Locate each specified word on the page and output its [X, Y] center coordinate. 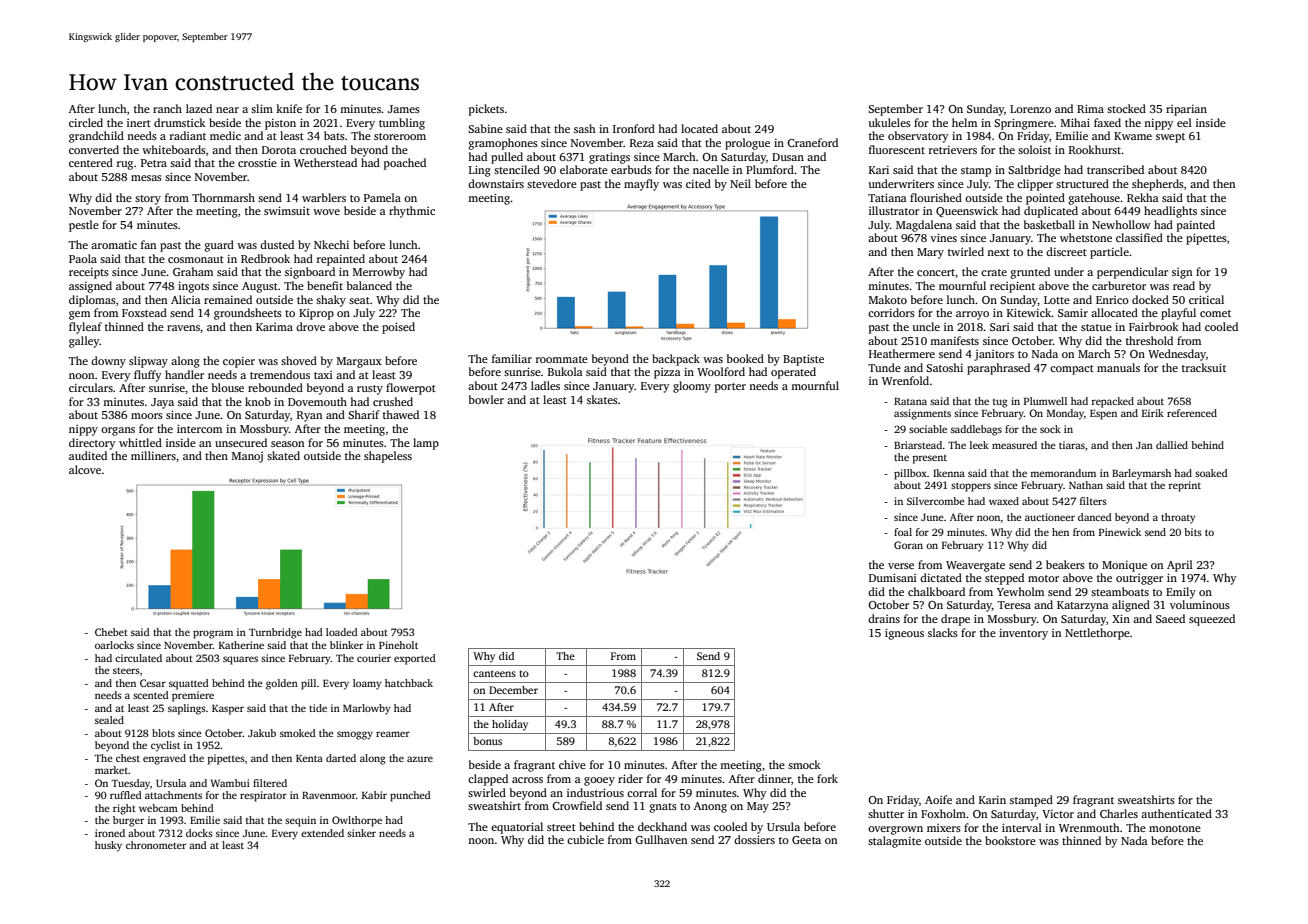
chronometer [156, 845]
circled [86, 122]
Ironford [634, 128]
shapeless [388, 457]
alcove [85, 469]
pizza [667, 373]
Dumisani [893, 577]
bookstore [1010, 840]
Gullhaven [661, 839]
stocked [1126, 108]
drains [884, 618]
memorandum [1063, 473]
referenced [1192, 413]
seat [359, 300]
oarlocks [114, 645]
